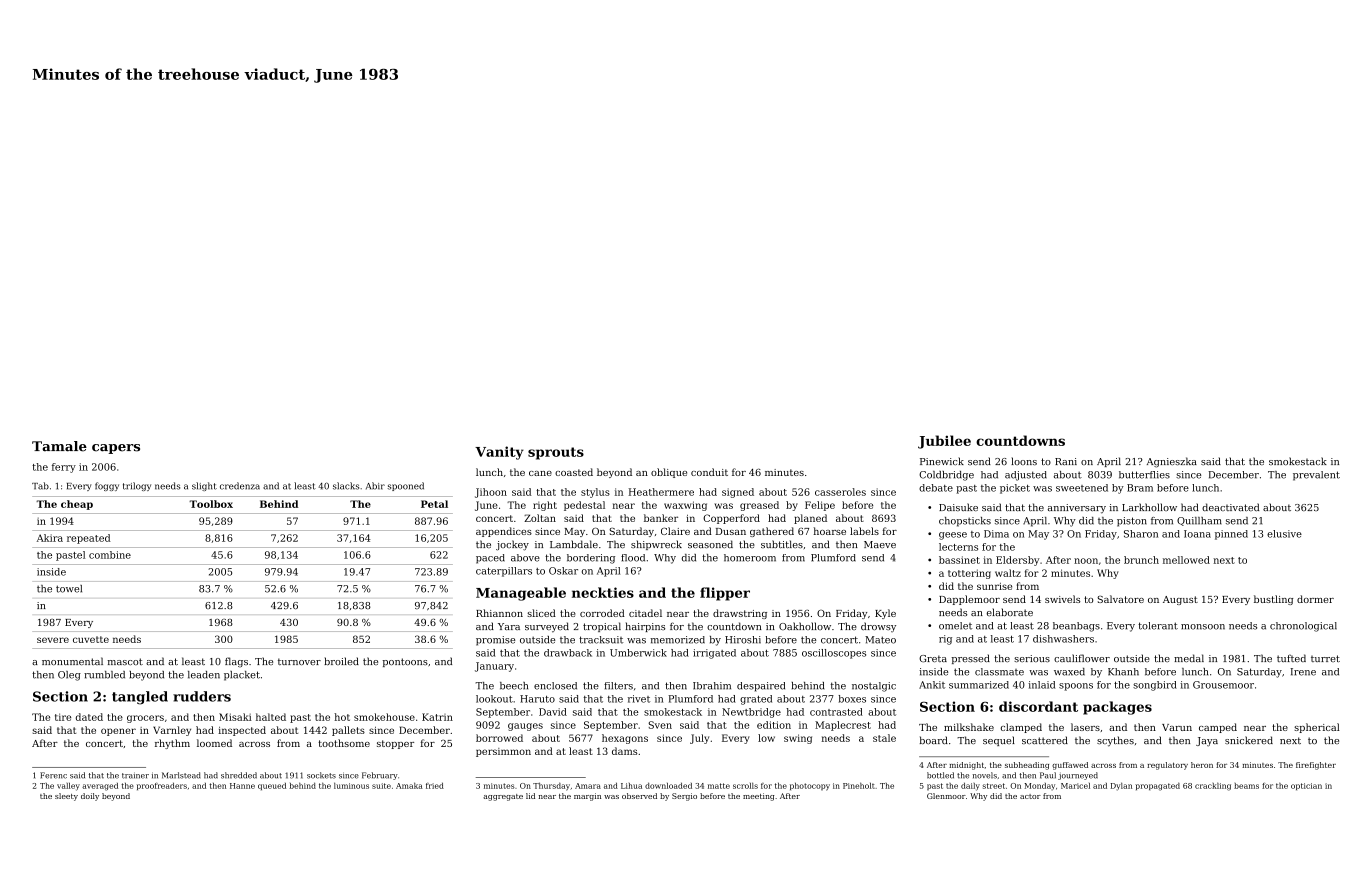 The width and height of the page is (1372, 887). What do you see at coordinates (731, 519) in the page?
I see `Copperford` at bounding box center [731, 519].
